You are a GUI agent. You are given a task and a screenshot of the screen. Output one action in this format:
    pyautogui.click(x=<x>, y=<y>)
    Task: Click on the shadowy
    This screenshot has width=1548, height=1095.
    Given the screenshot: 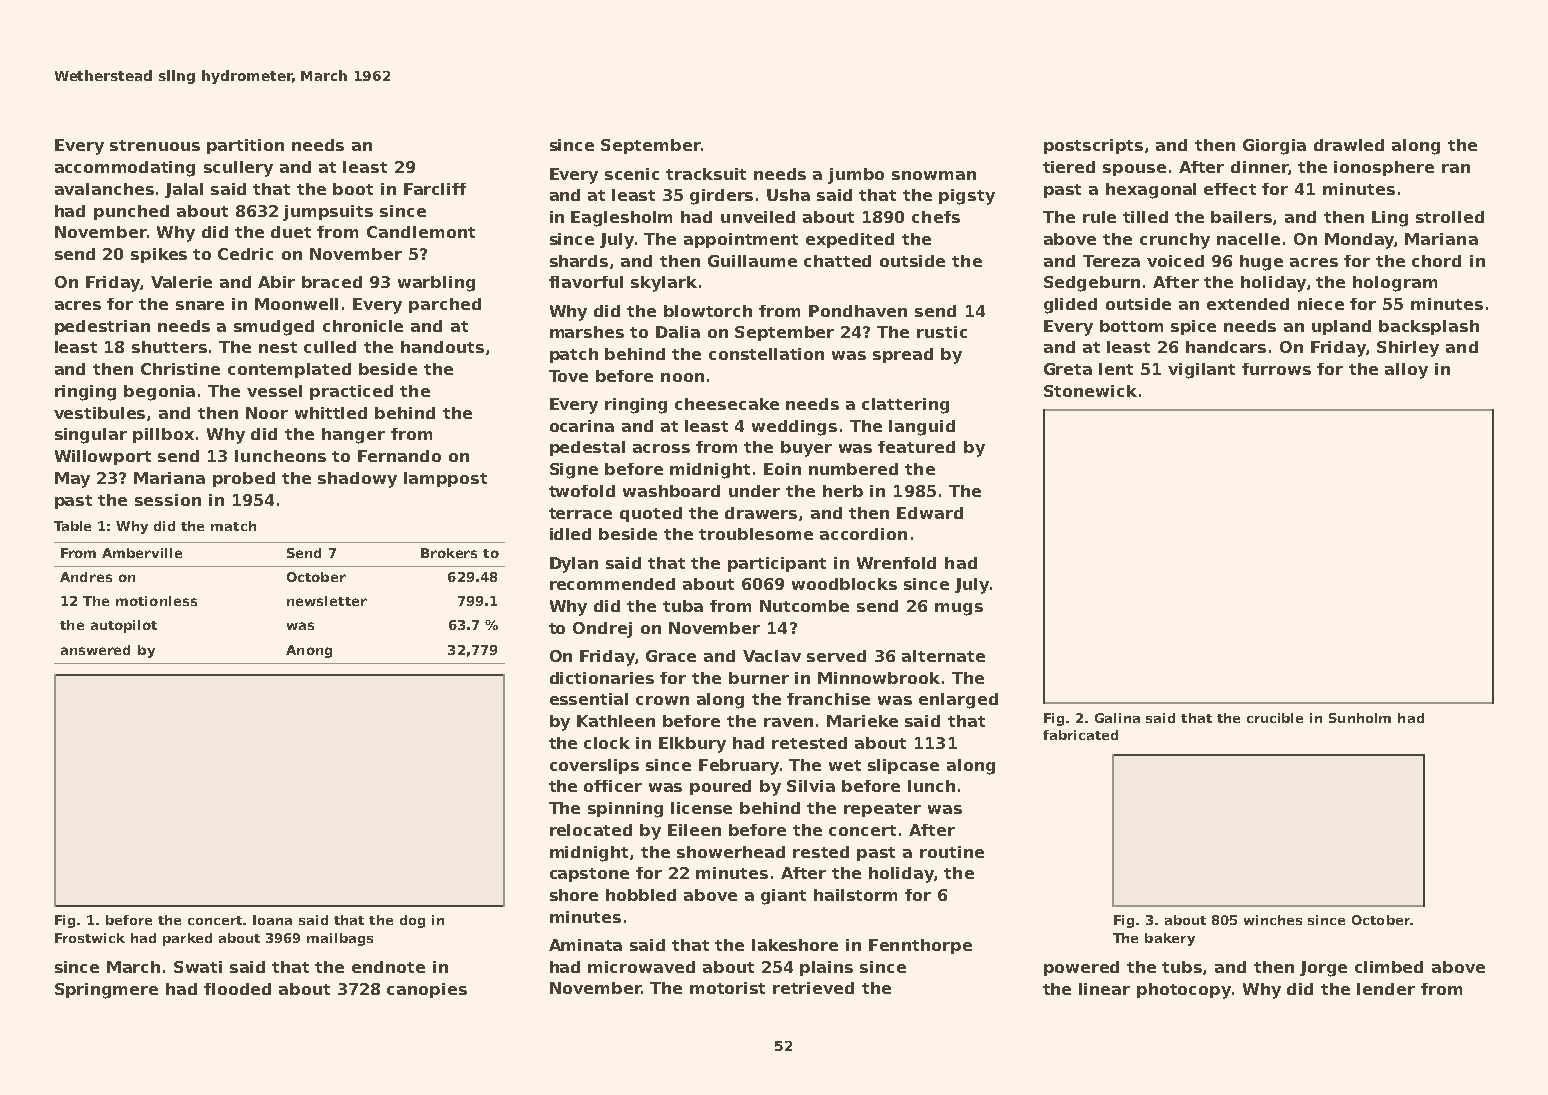 What is the action you would take?
    pyautogui.click(x=357, y=480)
